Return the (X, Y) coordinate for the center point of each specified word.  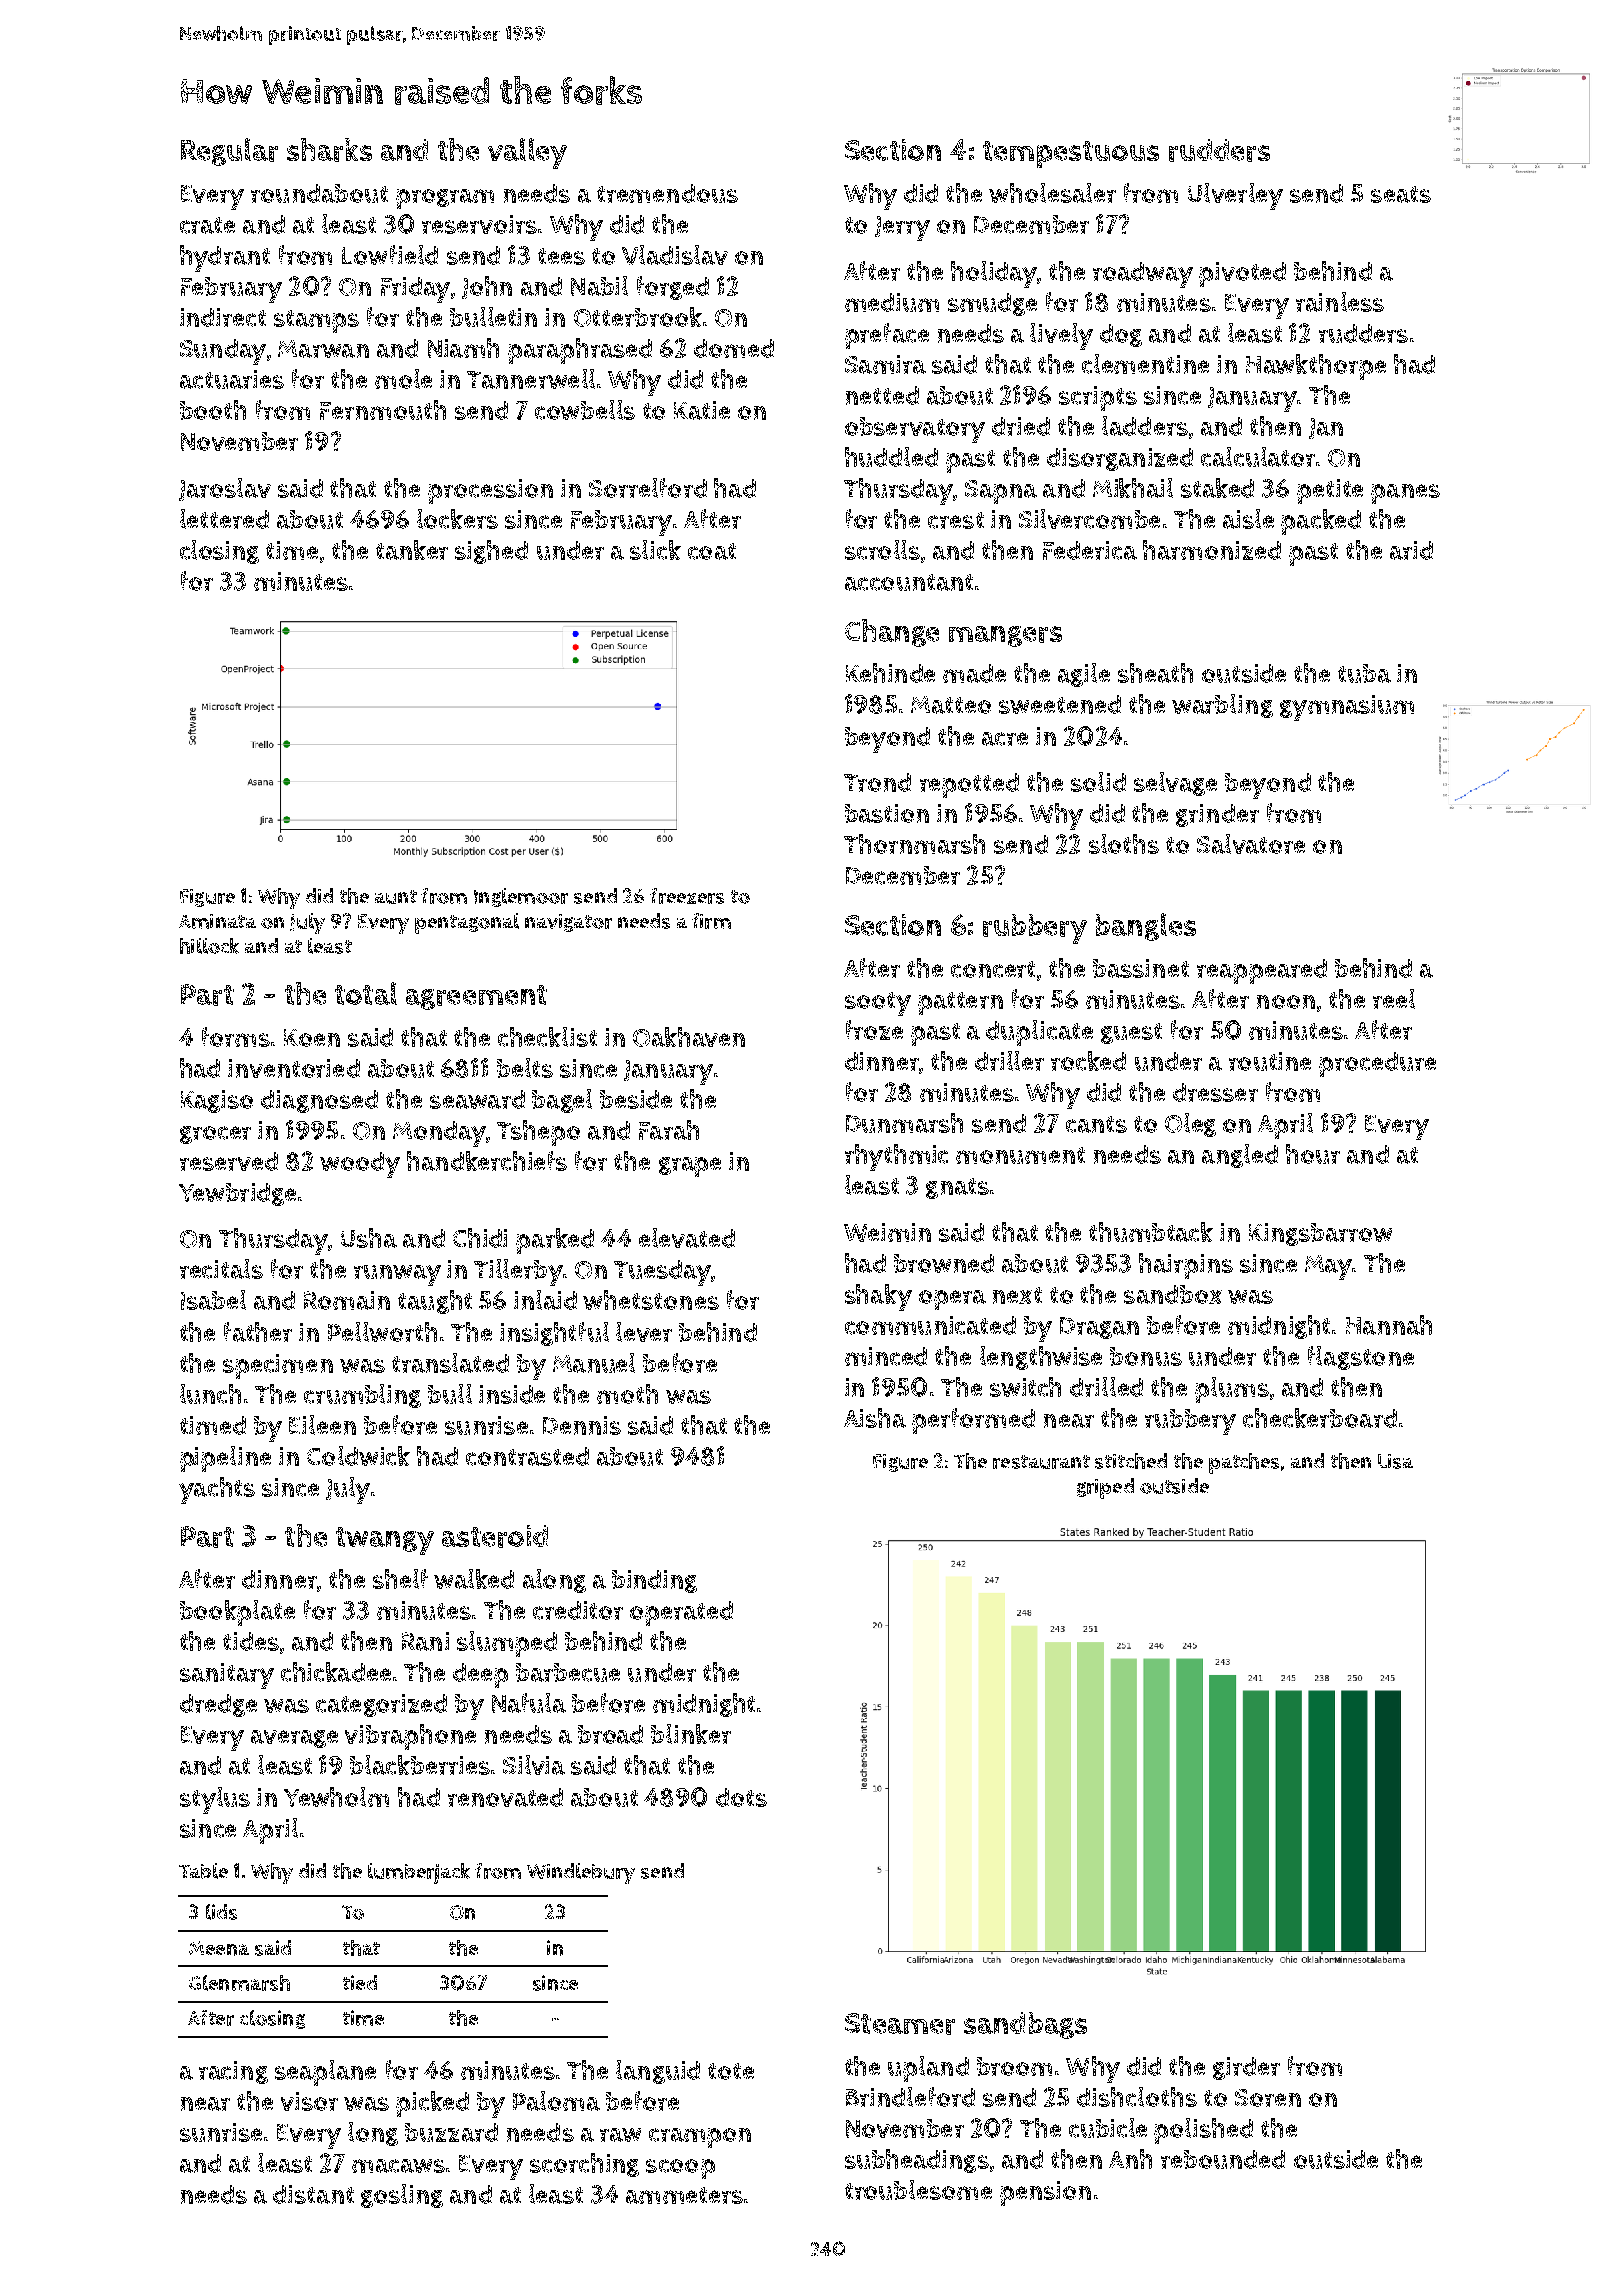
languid (658, 2072)
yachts (217, 1490)
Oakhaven (689, 1037)
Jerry (902, 228)
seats (1401, 194)
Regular (229, 152)
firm (711, 921)
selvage (1175, 784)
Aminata (217, 921)
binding (654, 1581)
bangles (1146, 927)
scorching (584, 2165)
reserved (229, 1161)
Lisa (1395, 1461)
